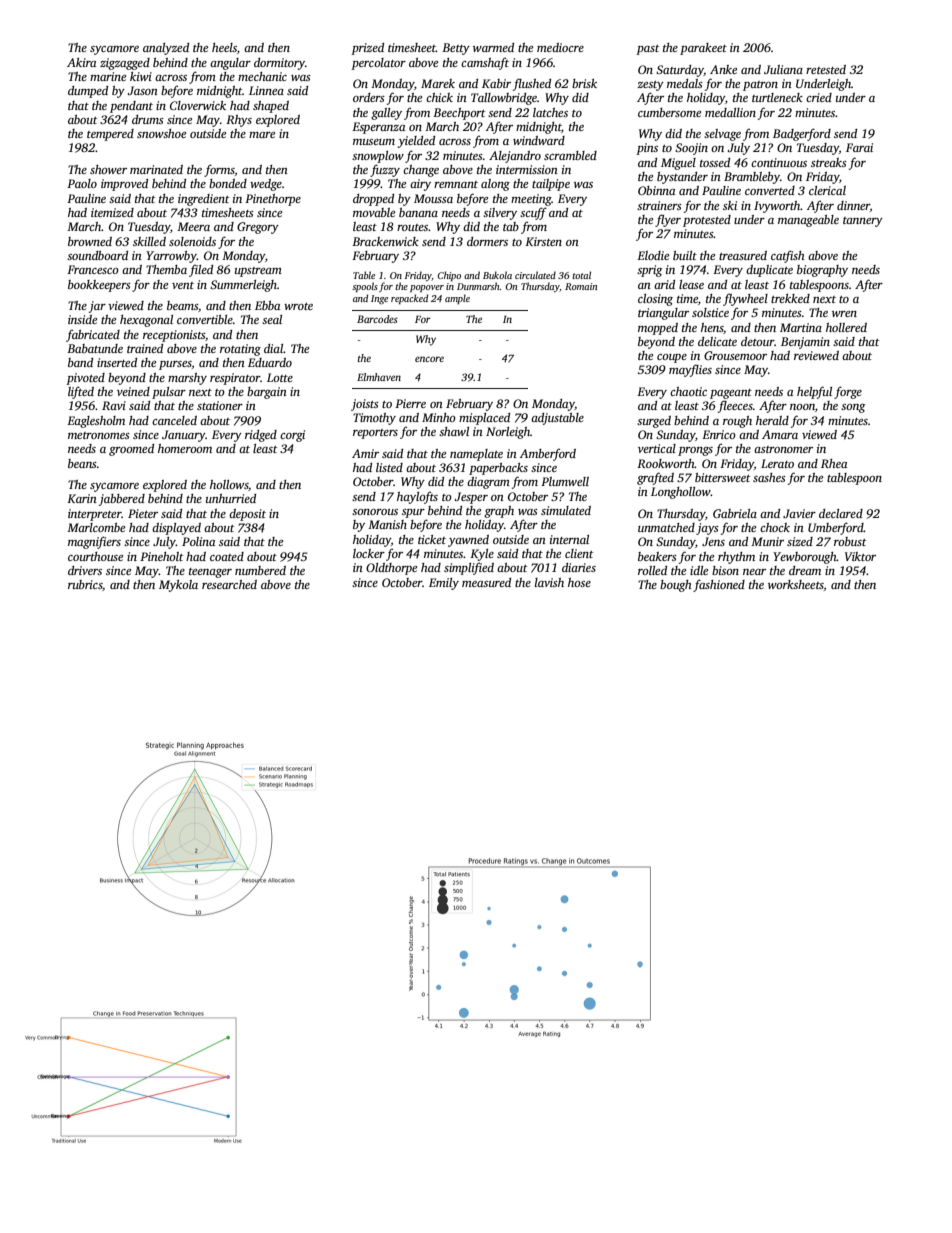 This screenshot has width=952, height=1233. Describe the element at coordinates (93, 269) in the screenshot. I see `Francesco` at that location.
